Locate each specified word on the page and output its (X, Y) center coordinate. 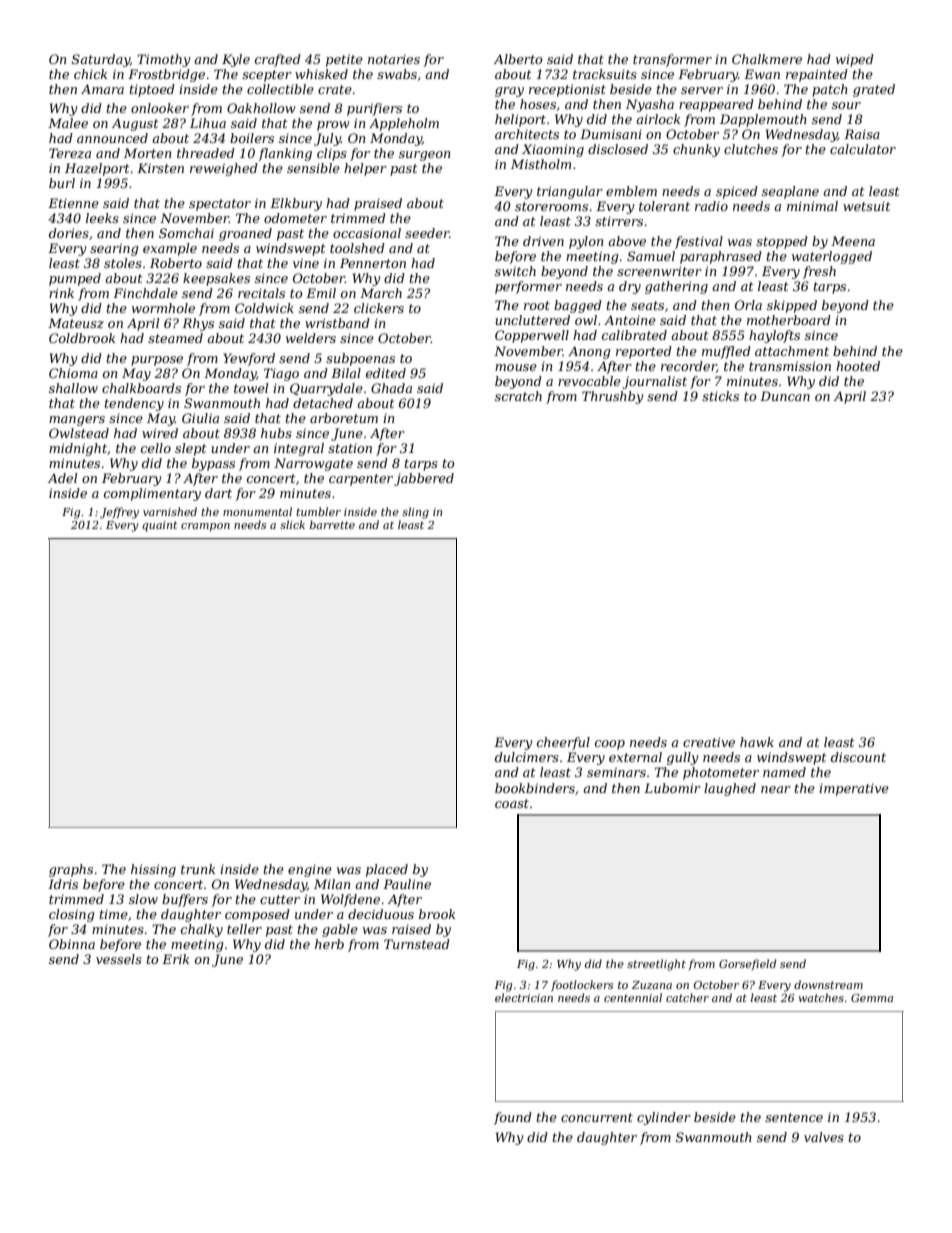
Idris (63, 884)
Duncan (785, 396)
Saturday (101, 60)
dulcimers (527, 757)
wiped (855, 60)
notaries (394, 59)
